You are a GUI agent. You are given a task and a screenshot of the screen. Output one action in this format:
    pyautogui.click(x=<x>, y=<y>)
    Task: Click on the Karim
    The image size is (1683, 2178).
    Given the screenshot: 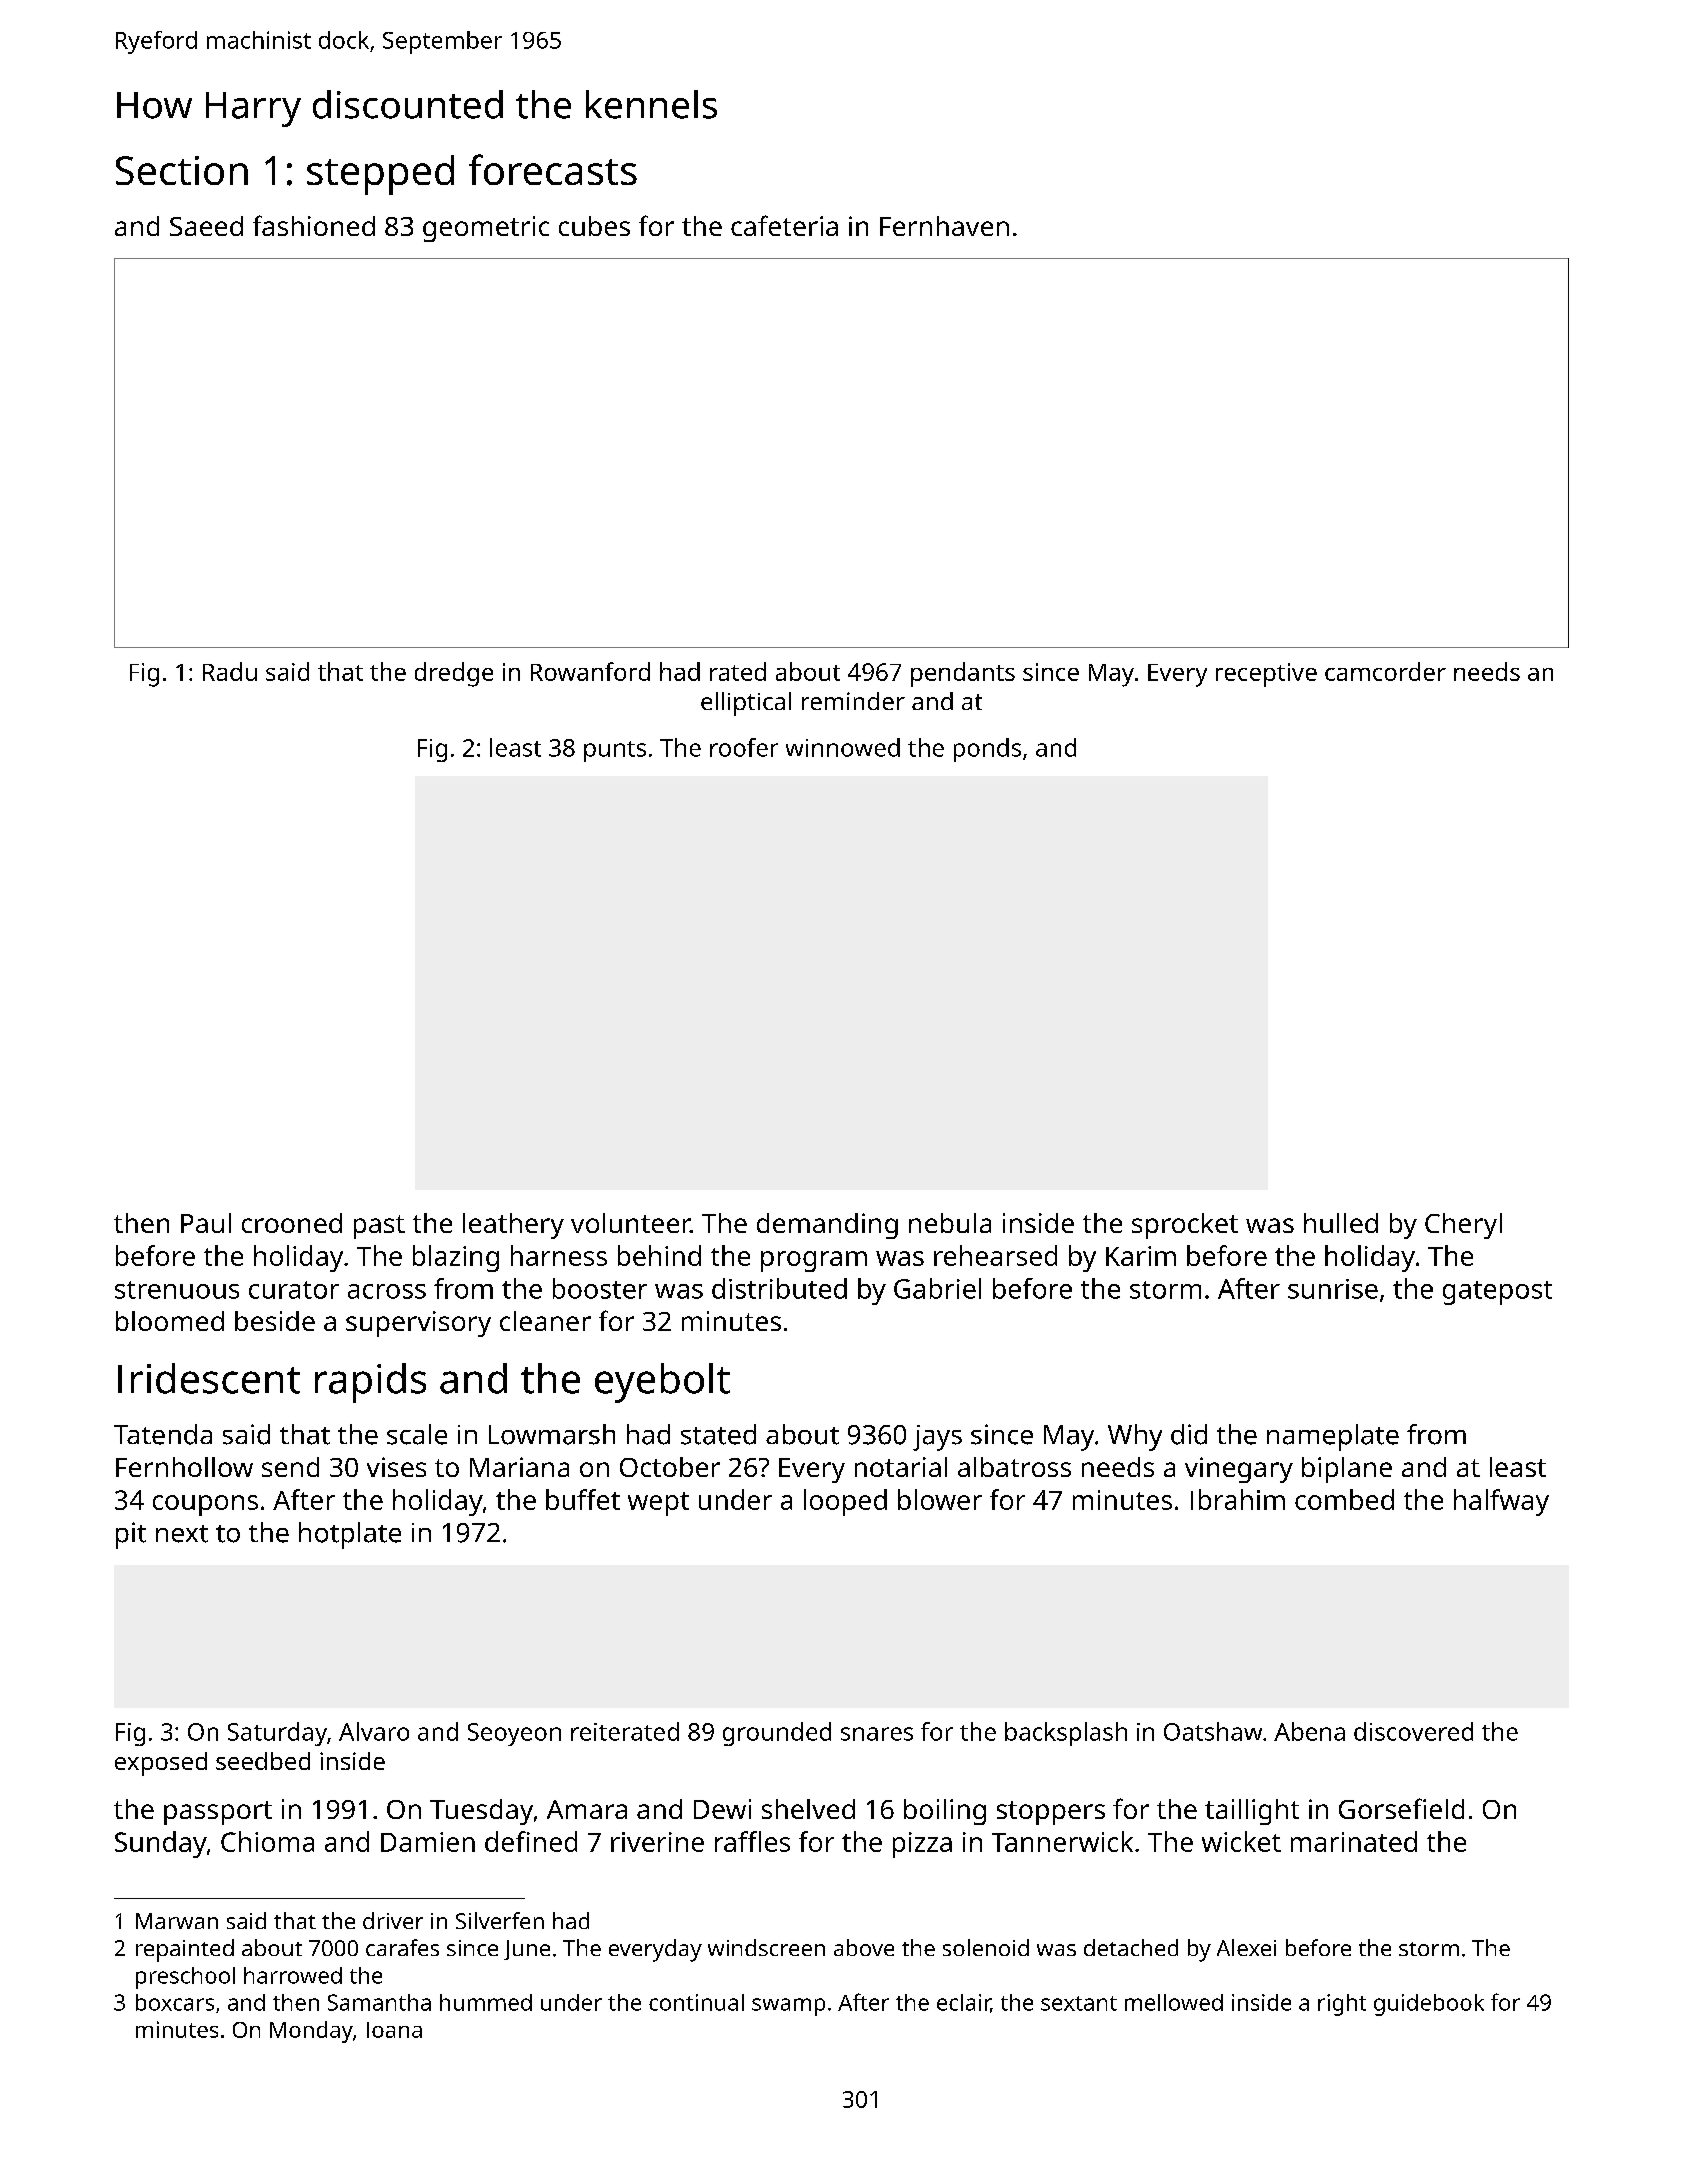 What is the action you would take?
    pyautogui.click(x=1141, y=1256)
